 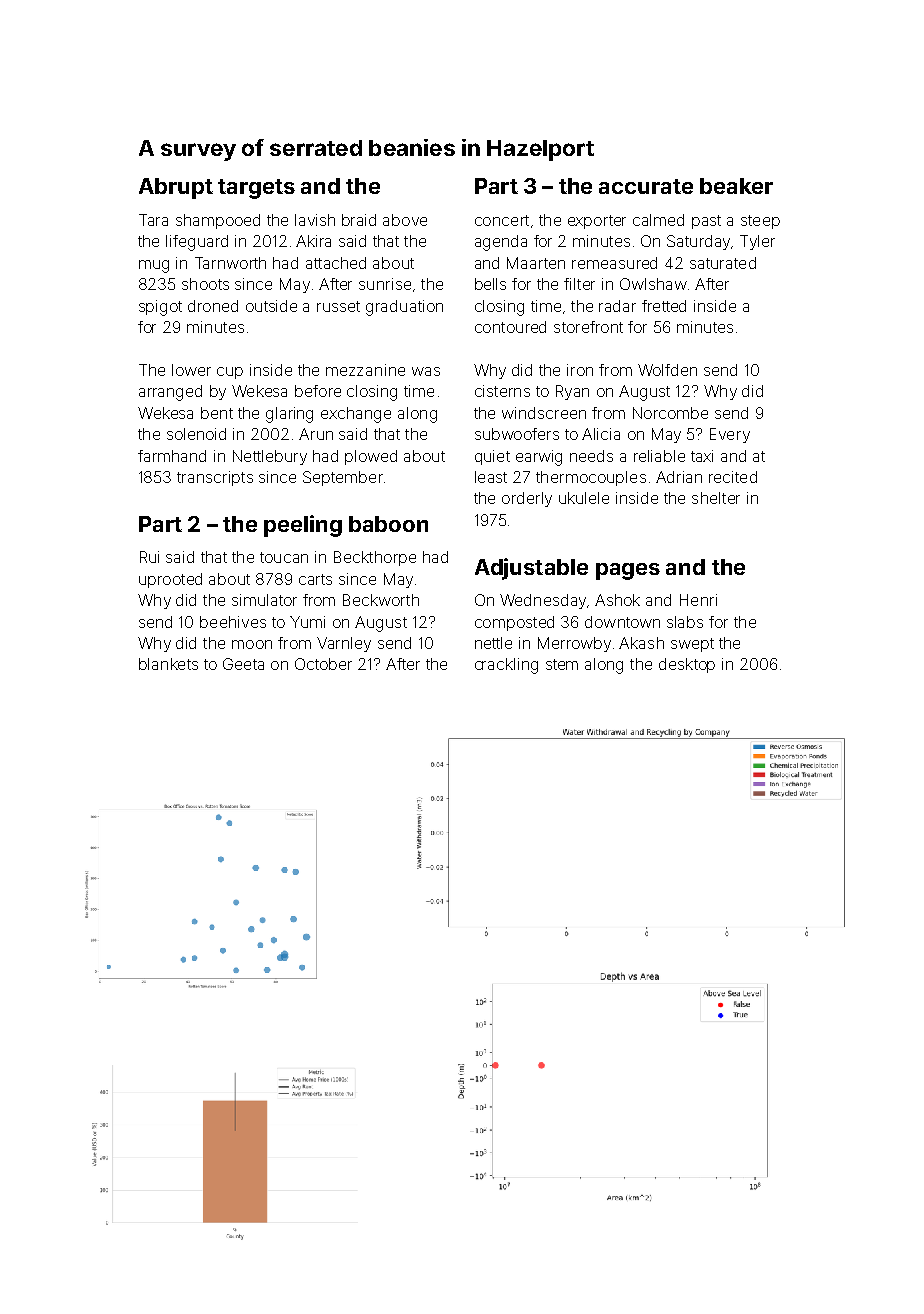 I want to click on crackling, so click(x=506, y=666).
